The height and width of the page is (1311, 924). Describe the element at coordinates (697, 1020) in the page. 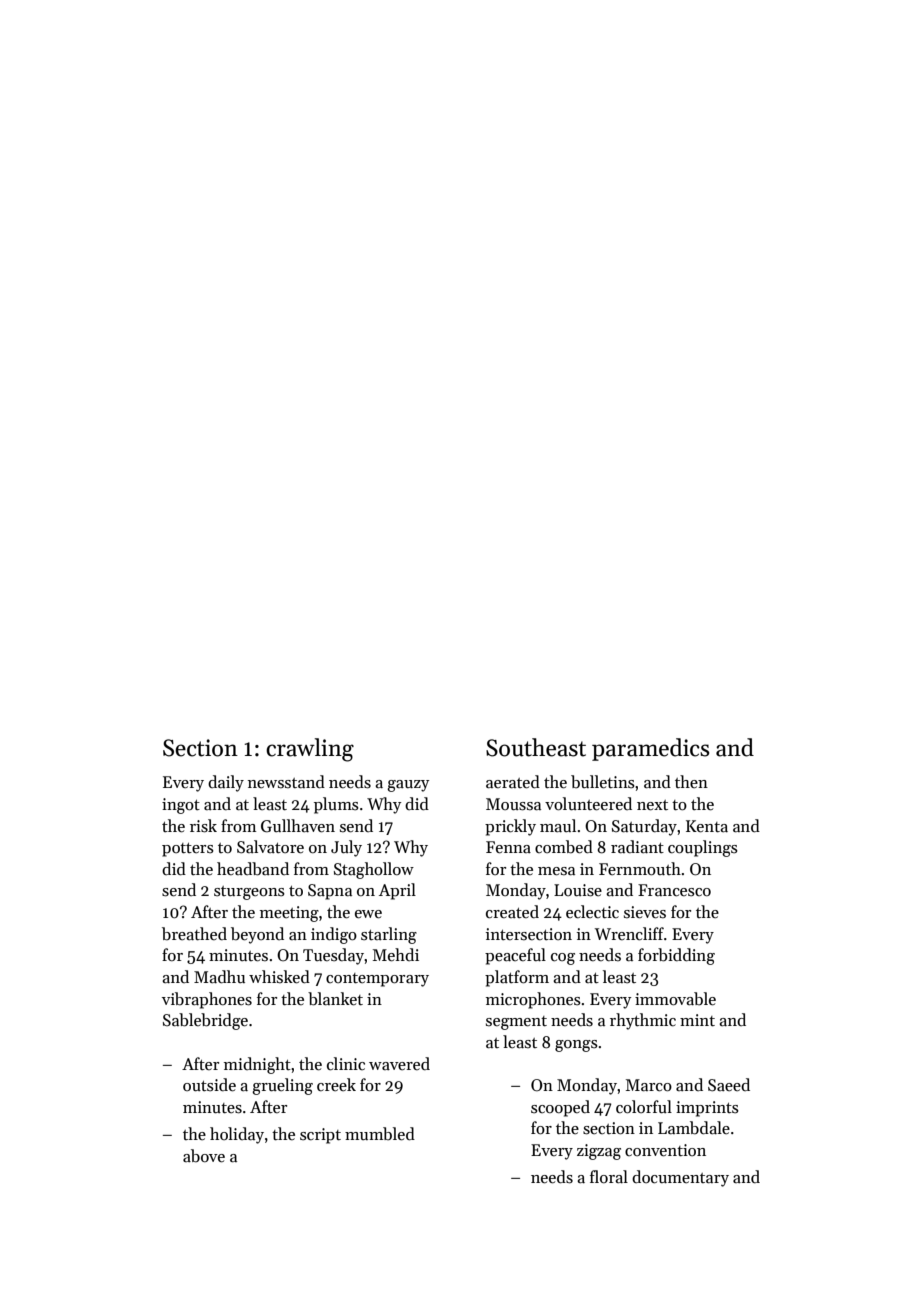

I see `mint` at that location.
